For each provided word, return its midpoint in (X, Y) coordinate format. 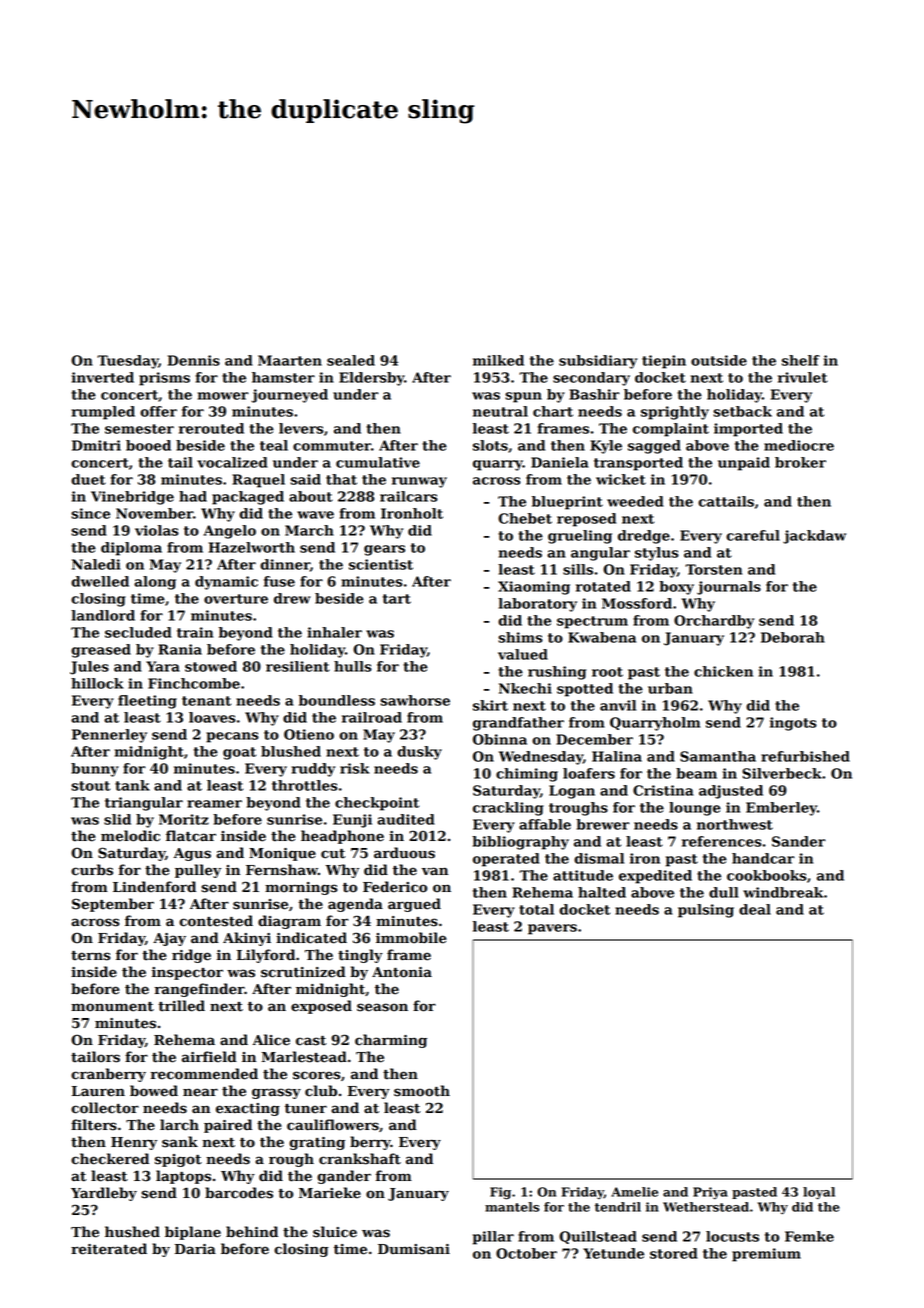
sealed (351, 360)
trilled (181, 1006)
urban (670, 688)
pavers (552, 929)
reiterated (109, 1249)
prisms (164, 379)
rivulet (803, 377)
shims (520, 637)
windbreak (783, 892)
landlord (103, 615)
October (526, 1253)
